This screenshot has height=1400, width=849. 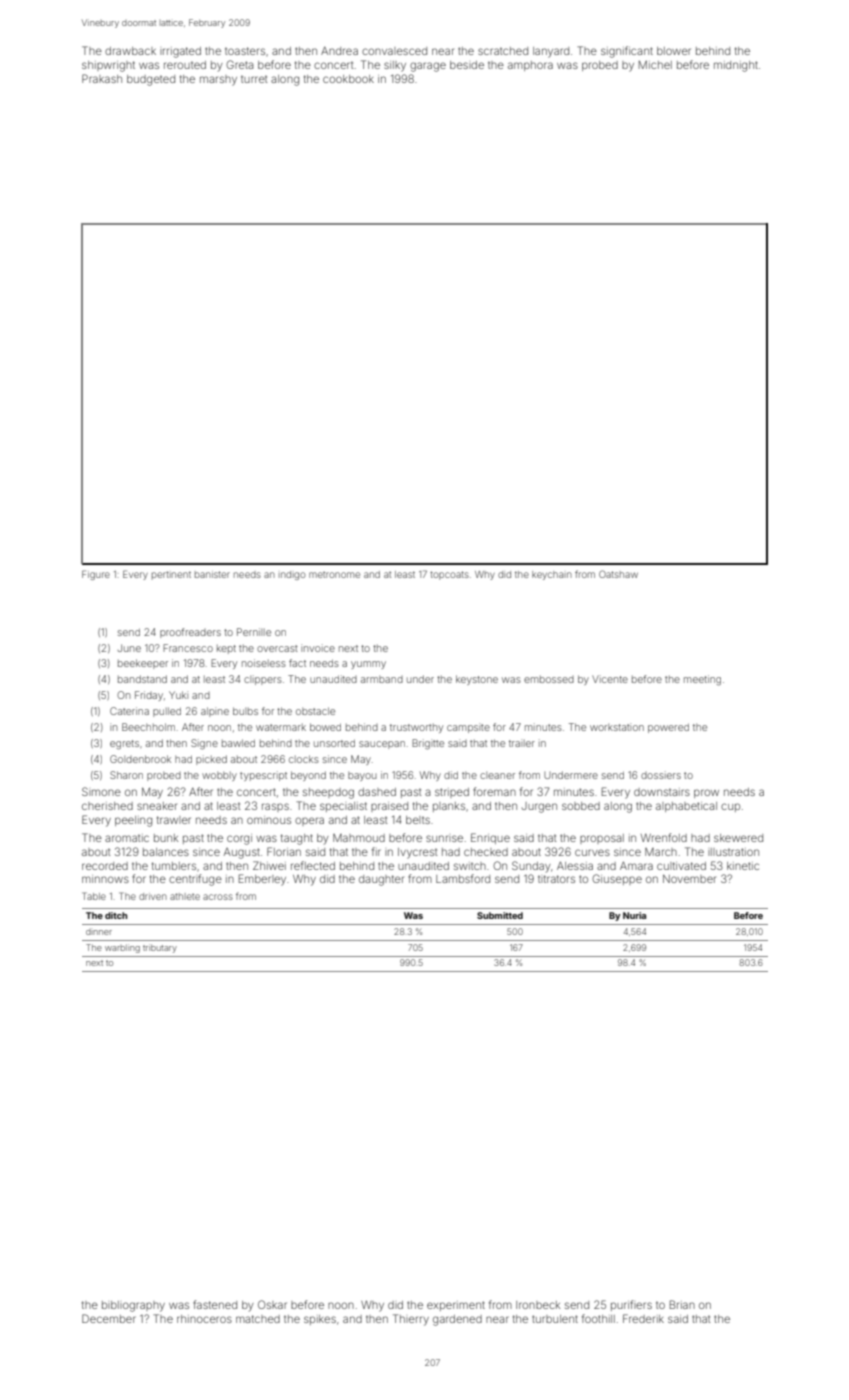 I want to click on November, so click(x=689, y=879).
